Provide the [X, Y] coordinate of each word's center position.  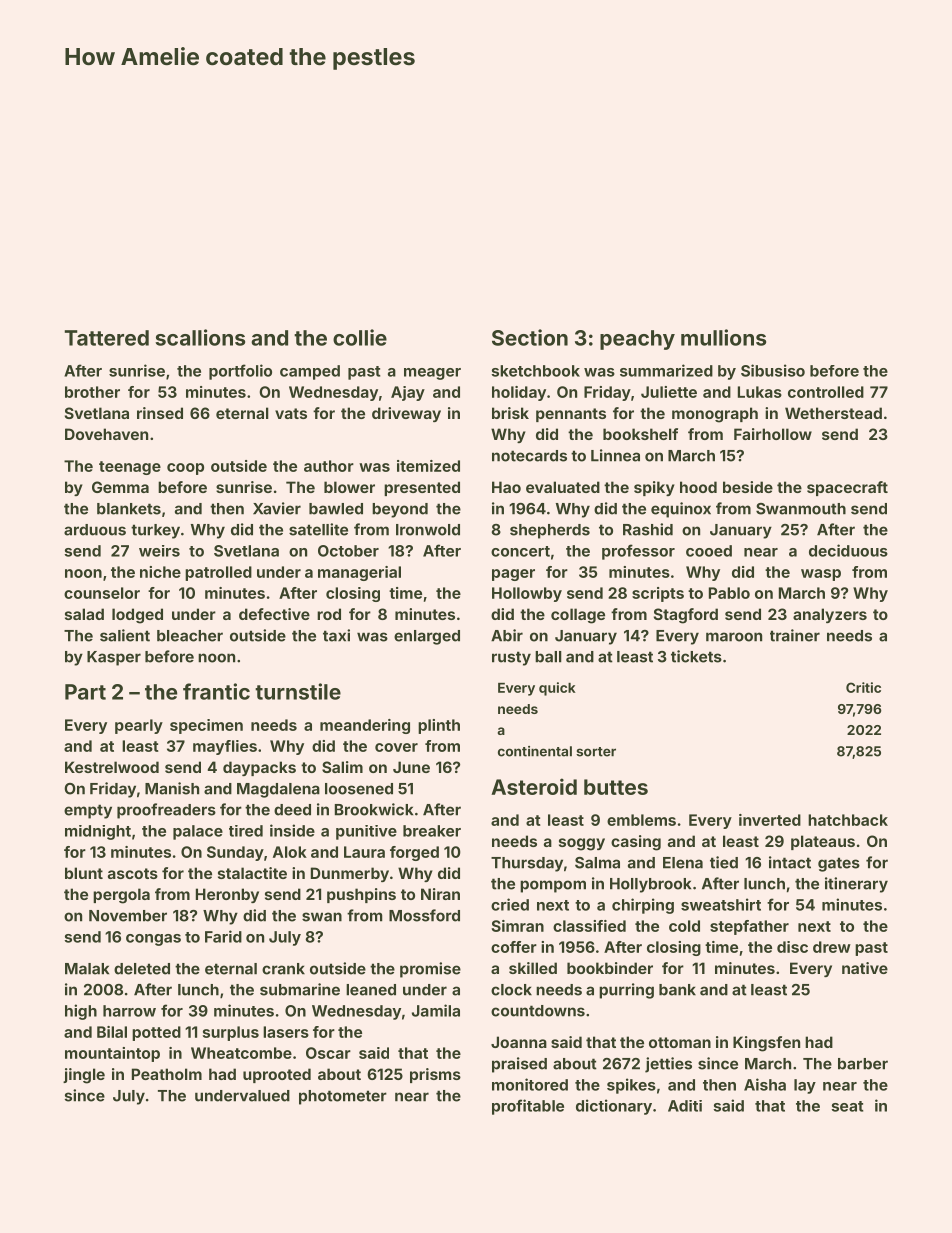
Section [530, 337]
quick [557, 689]
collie [360, 337]
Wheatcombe [241, 1053]
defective [274, 614]
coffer [514, 947]
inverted [770, 820]
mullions [723, 337]
